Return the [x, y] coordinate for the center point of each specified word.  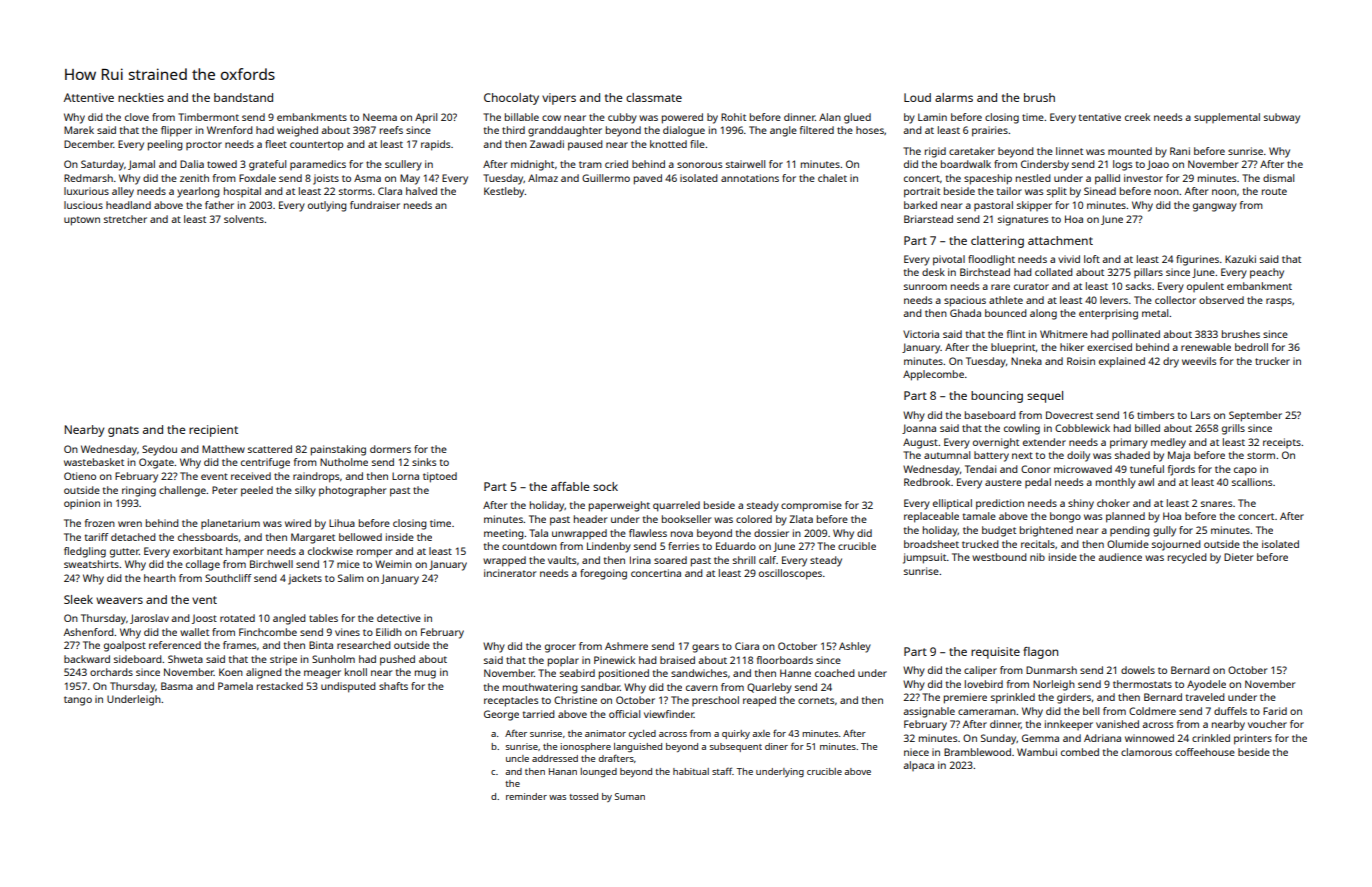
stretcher [125, 219]
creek [1137, 117]
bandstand [243, 97]
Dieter [1238, 557]
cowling [1022, 429]
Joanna [919, 429]
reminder [526, 796]
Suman [630, 796]
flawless [648, 533]
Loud [917, 97]
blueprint [1013, 348]
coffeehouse [1205, 752]
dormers [390, 449]
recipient [213, 431]
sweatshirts [91, 564]
